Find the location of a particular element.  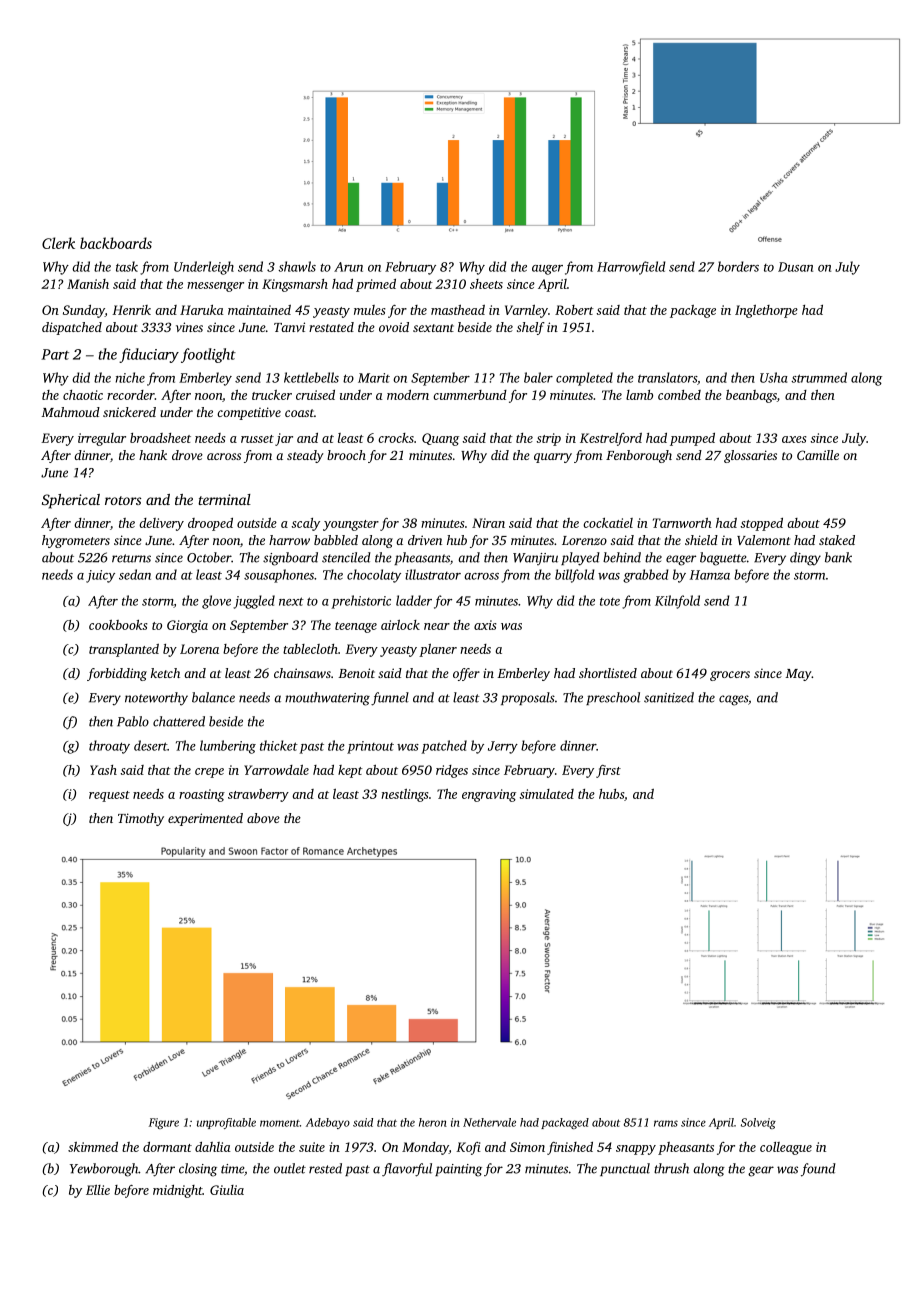

Giulia is located at coordinates (227, 1190).
